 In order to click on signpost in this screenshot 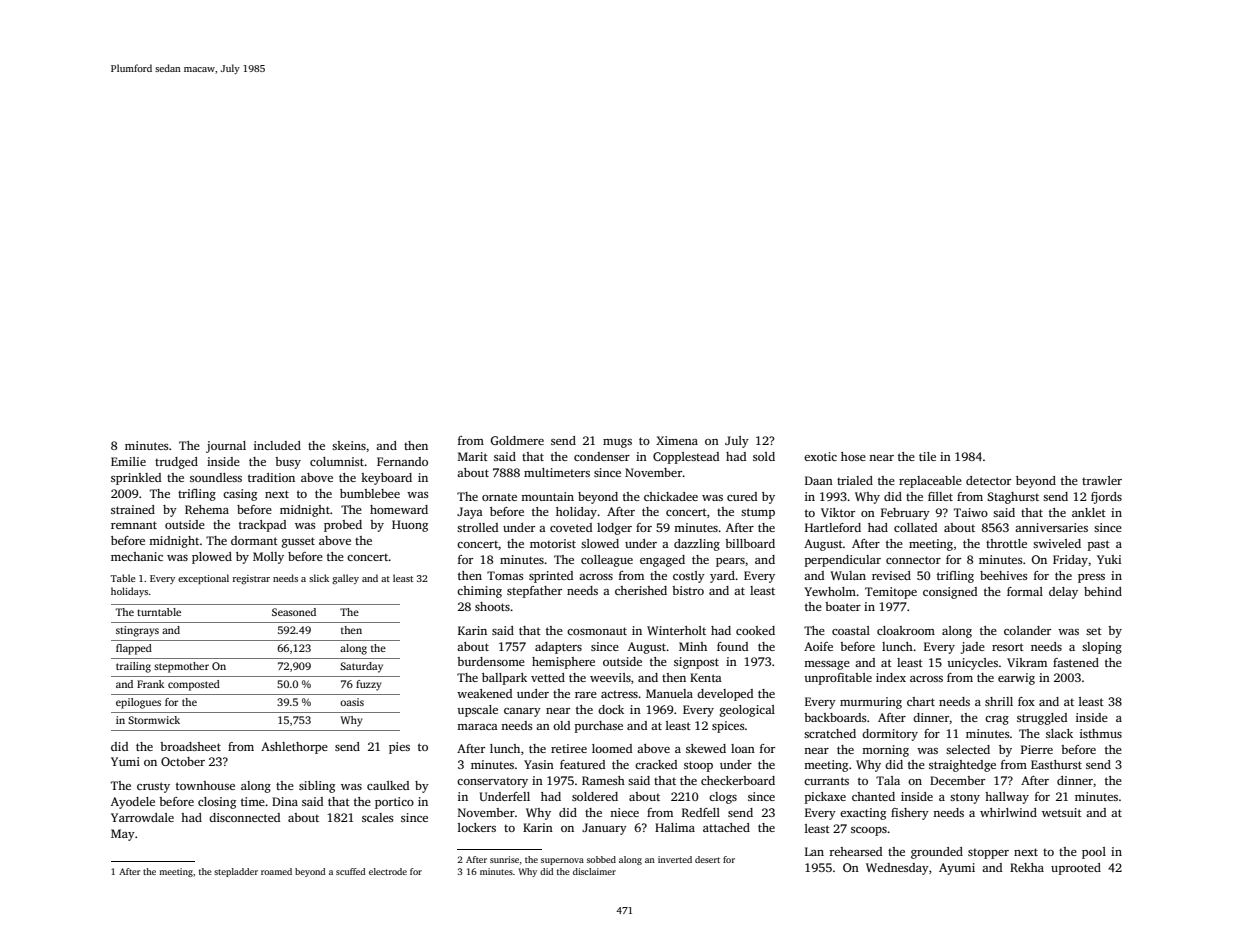, I will do `click(696, 663)`.
